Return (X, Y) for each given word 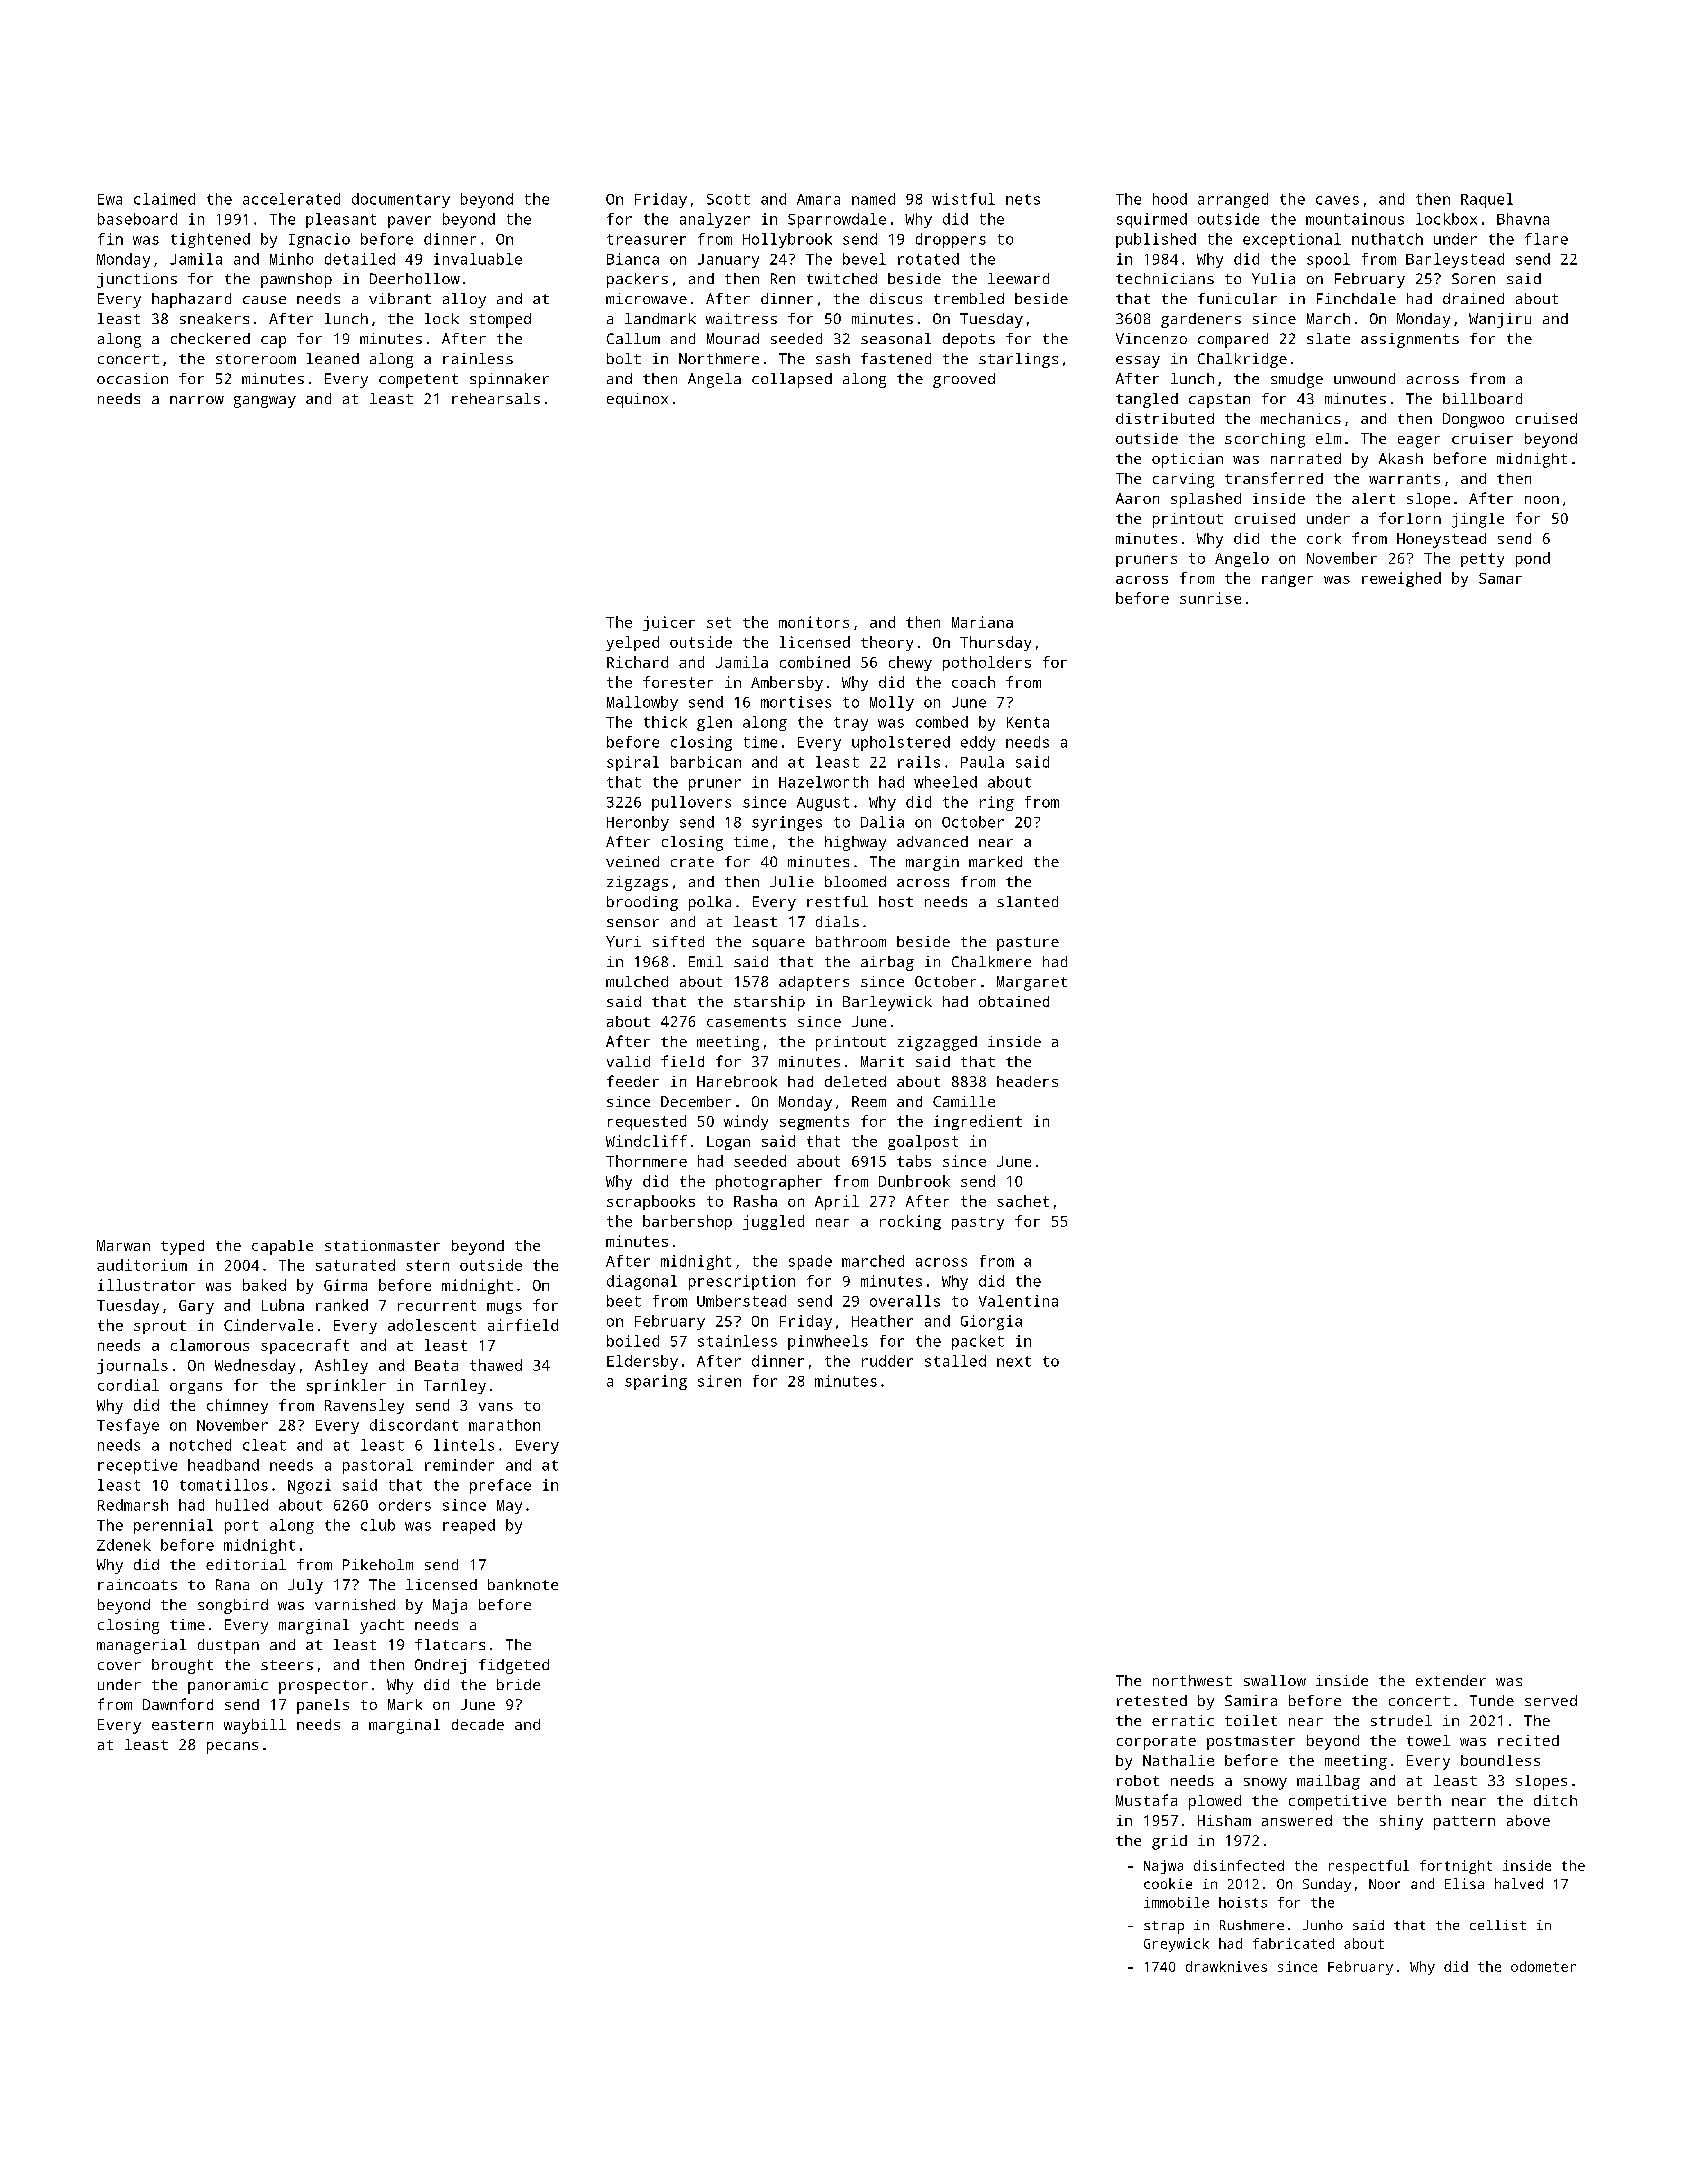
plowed (1215, 1802)
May (509, 1507)
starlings (1018, 360)
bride (518, 1684)
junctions (137, 280)
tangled (1147, 400)
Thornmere (646, 1161)
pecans (232, 1748)
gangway (265, 402)
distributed (1165, 418)
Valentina (1018, 1301)
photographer (769, 1182)
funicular (1237, 298)
